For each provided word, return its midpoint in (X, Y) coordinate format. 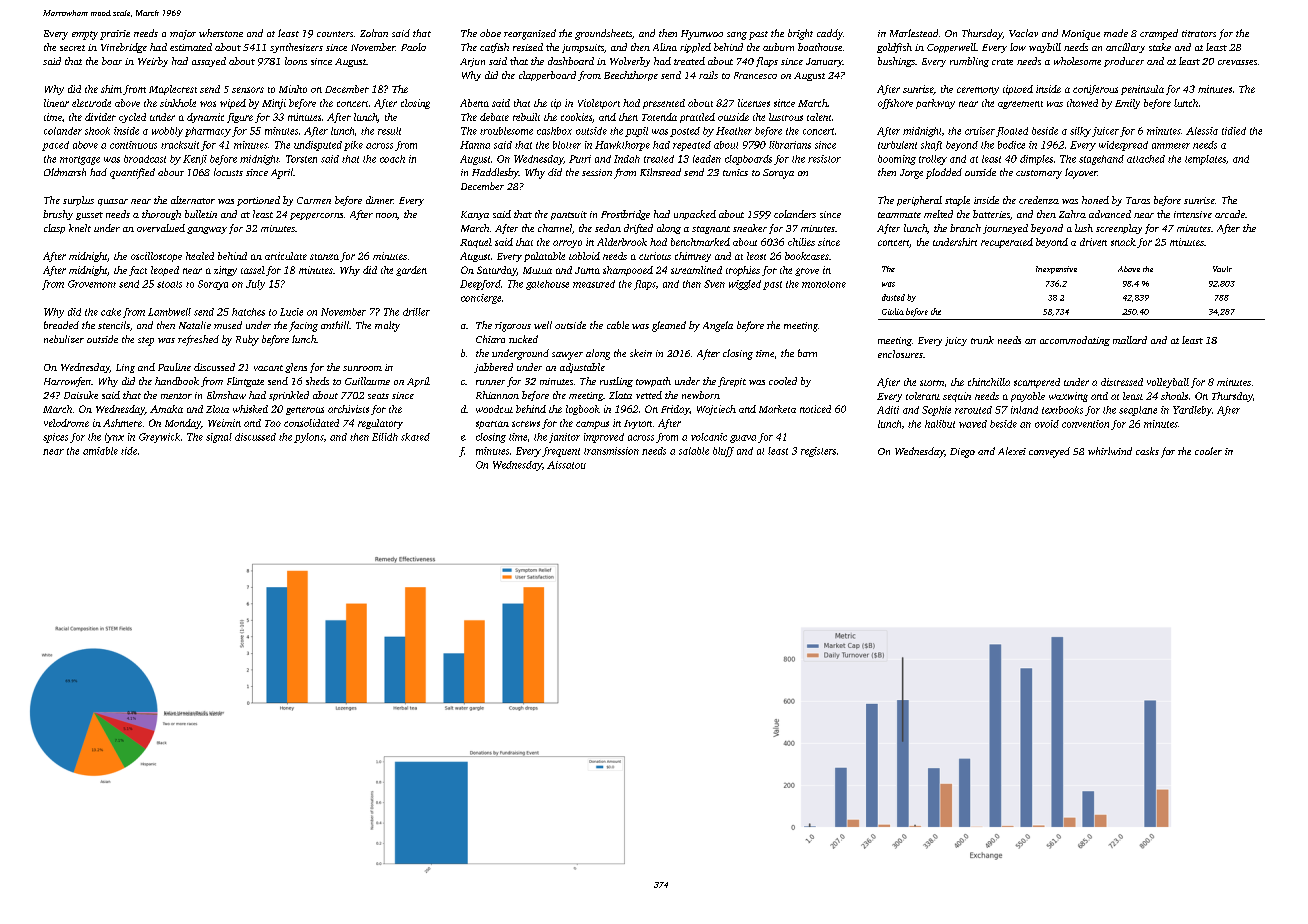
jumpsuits (583, 48)
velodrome (66, 423)
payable (1028, 397)
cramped (1159, 34)
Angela (718, 326)
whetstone (221, 33)
